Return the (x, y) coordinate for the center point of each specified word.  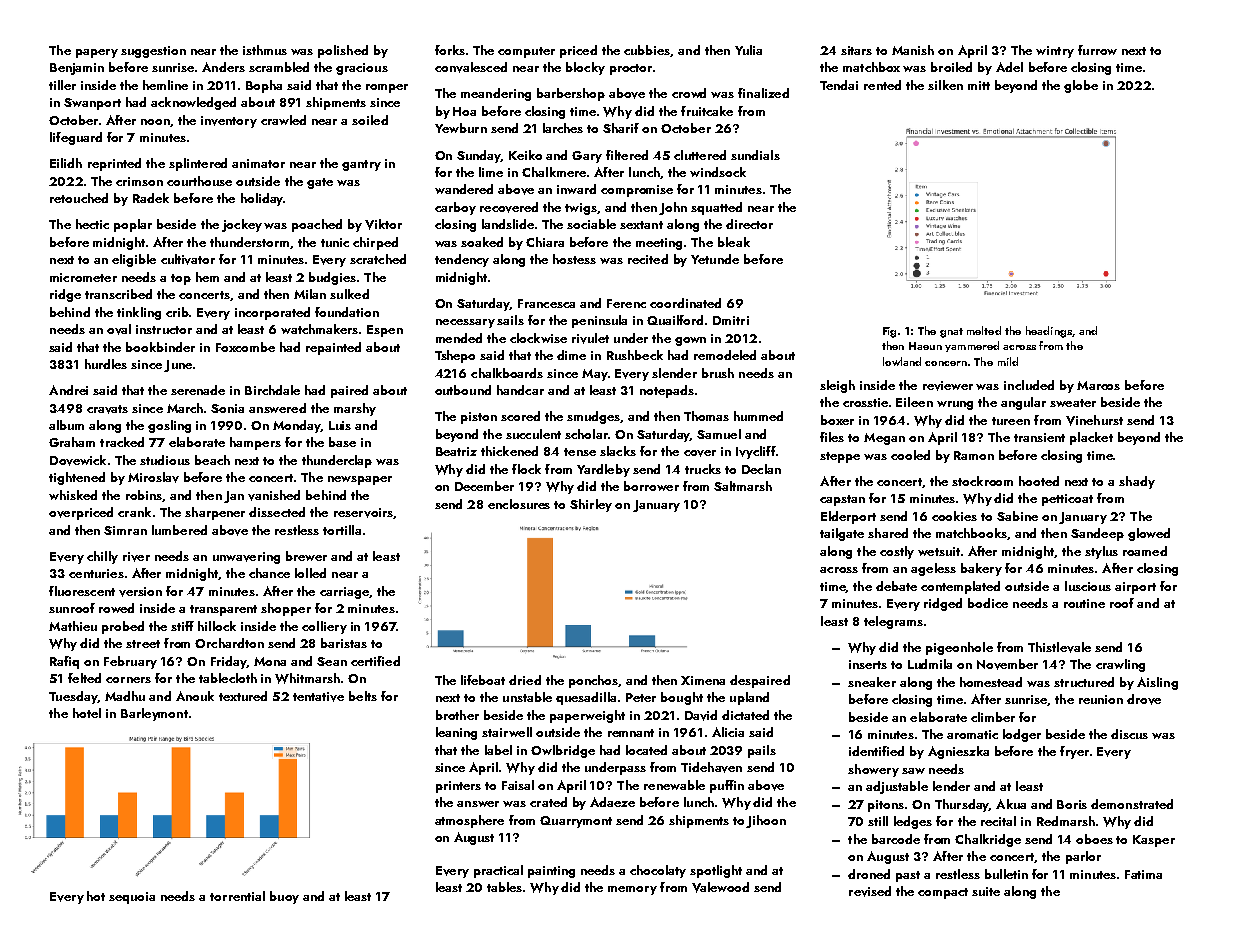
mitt (979, 85)
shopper (286, 609)
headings (1049, 332)
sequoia (132, 898)
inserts (868, 664)
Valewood (720, 887)
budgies (332, 278)
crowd (689, 93)
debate (896, 586)
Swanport (92, 104)
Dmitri (731, 320)
